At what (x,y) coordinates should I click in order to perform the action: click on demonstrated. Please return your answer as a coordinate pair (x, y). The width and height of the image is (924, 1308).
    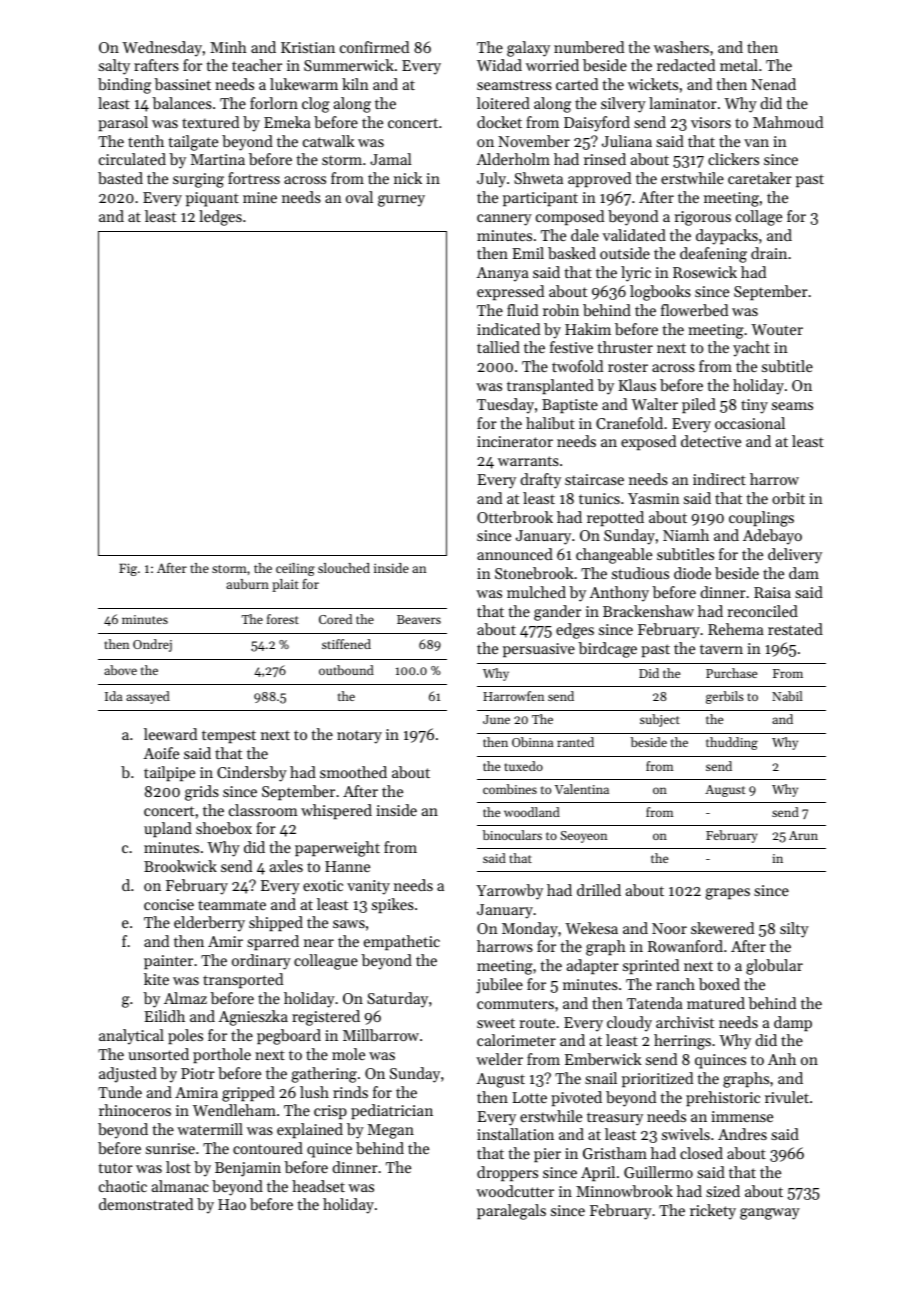
    Looking at the image, I should click on (146, 1204).
